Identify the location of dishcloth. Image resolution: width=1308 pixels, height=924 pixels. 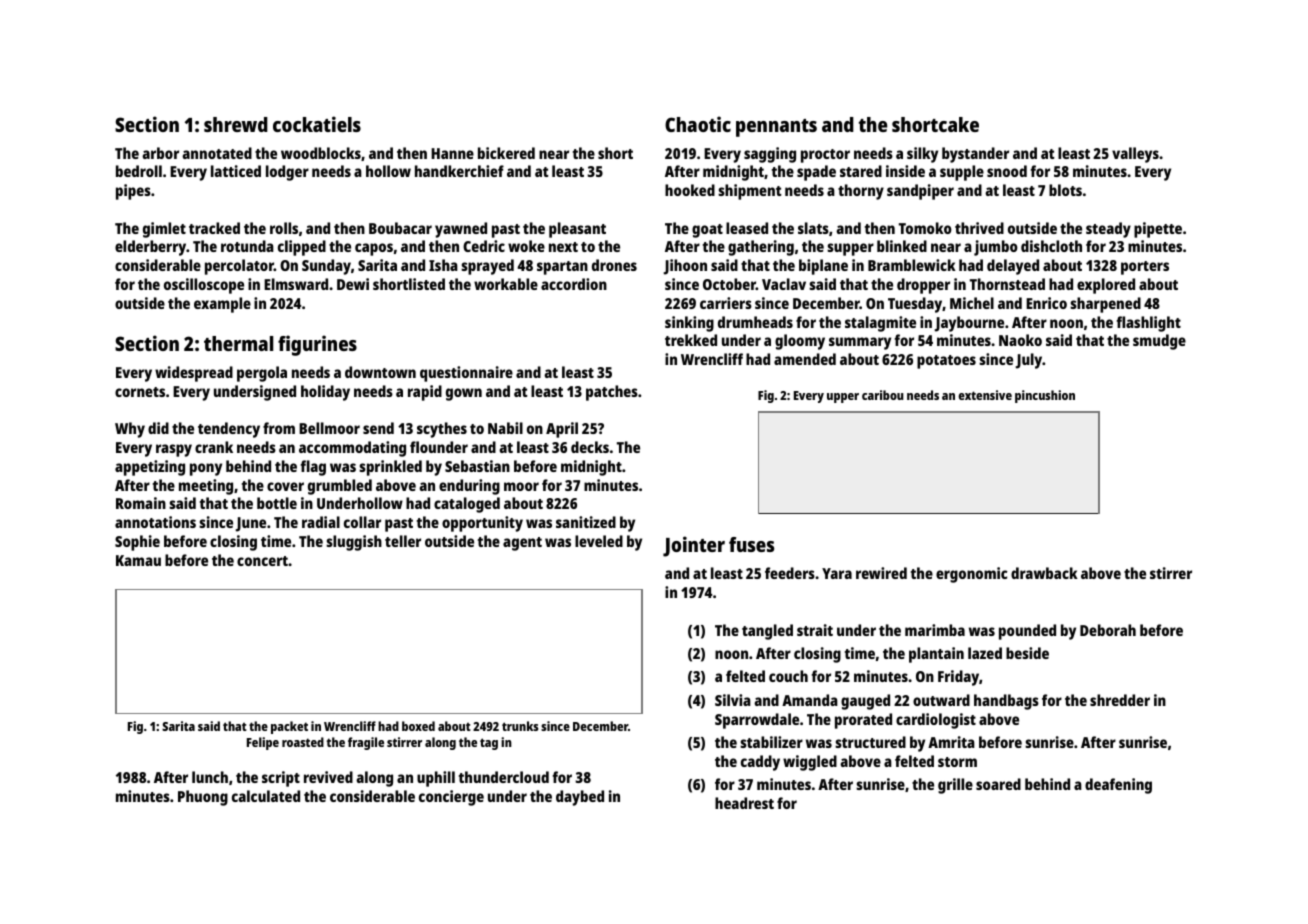
(1051, 246).
